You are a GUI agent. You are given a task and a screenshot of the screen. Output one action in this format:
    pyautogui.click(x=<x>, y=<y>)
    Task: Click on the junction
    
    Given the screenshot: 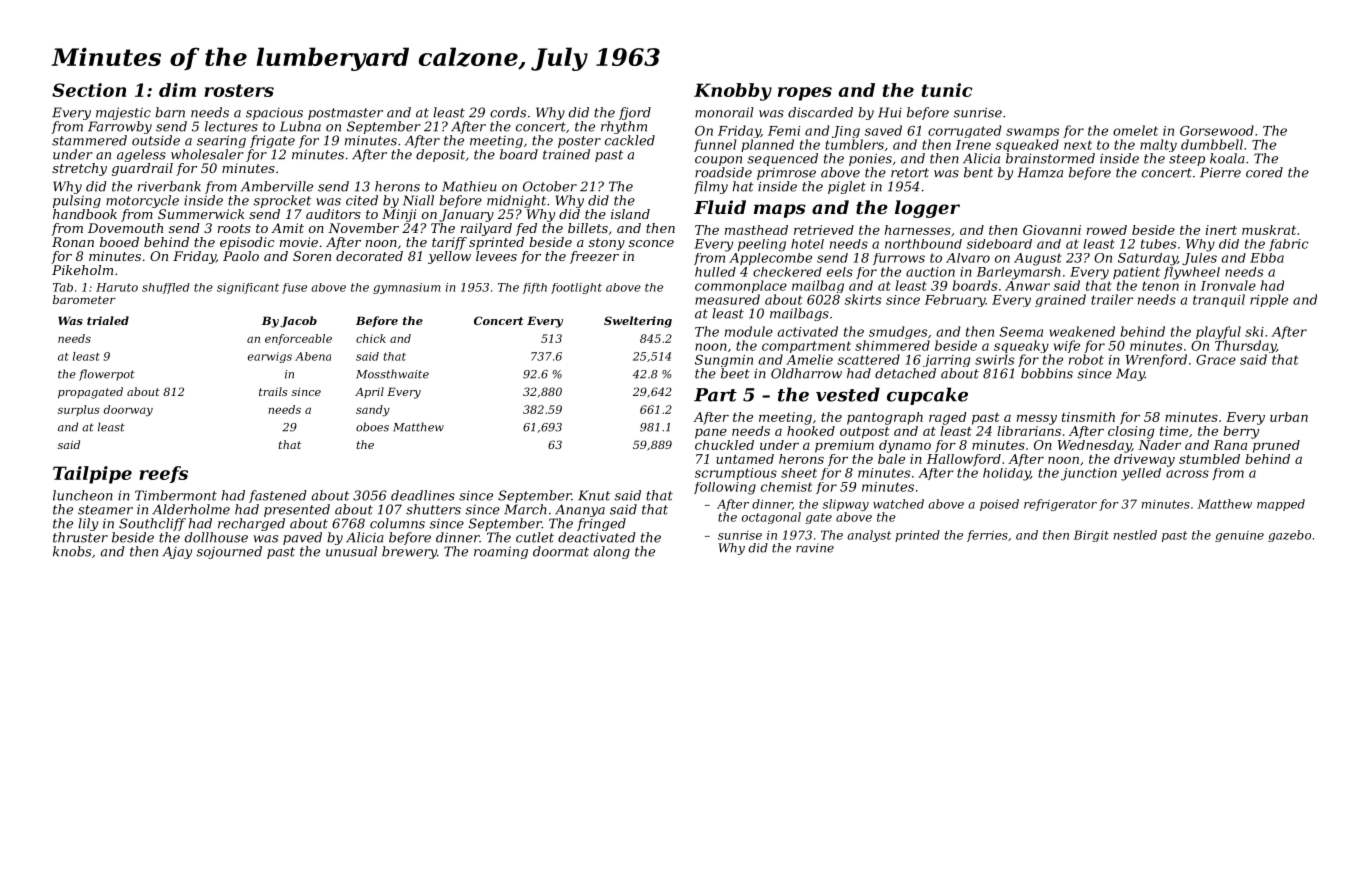 What is the action you would take?
    pyautogui.click(x=1089, y=474)
